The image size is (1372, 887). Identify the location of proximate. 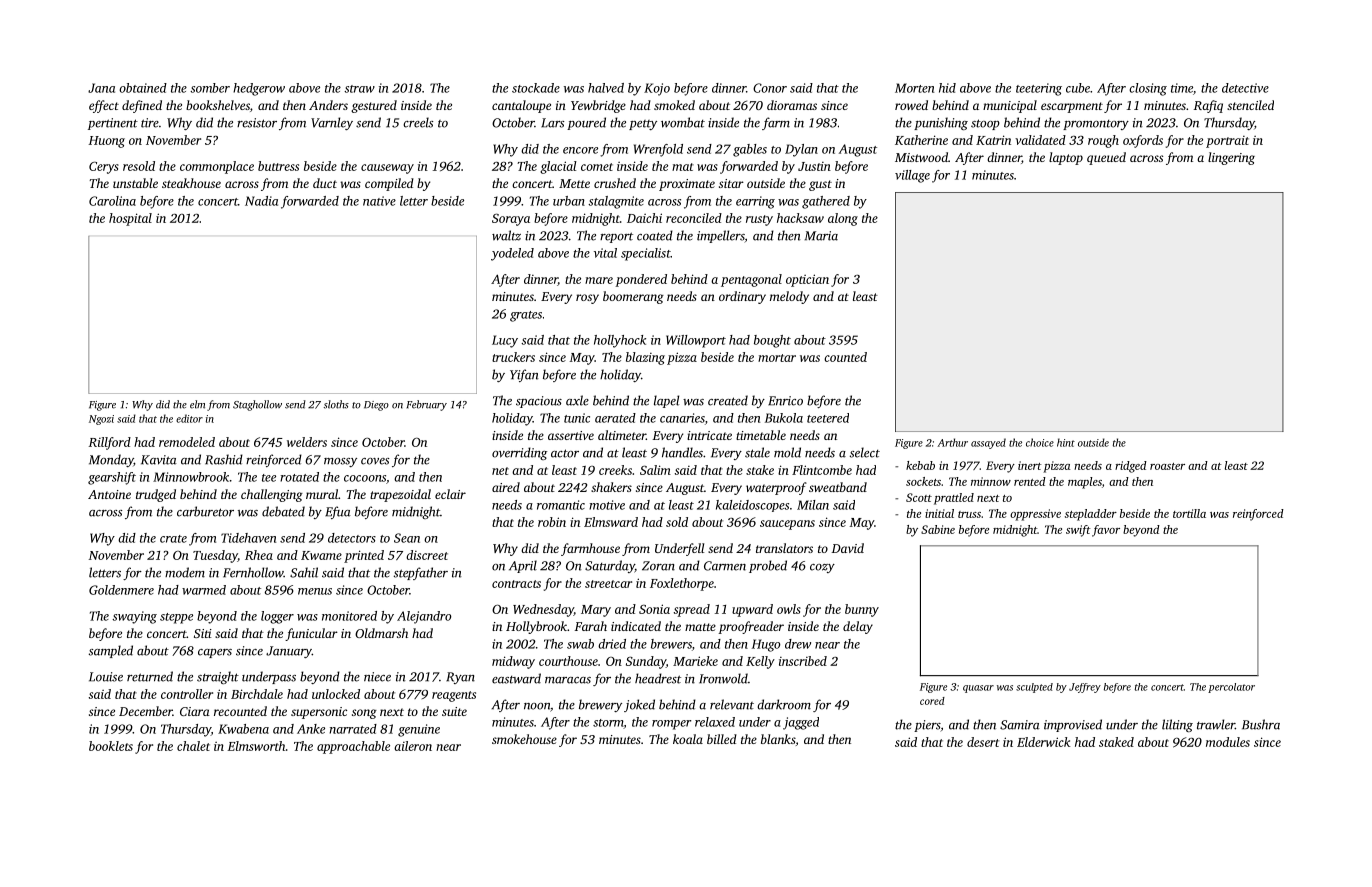
(687, 185).
